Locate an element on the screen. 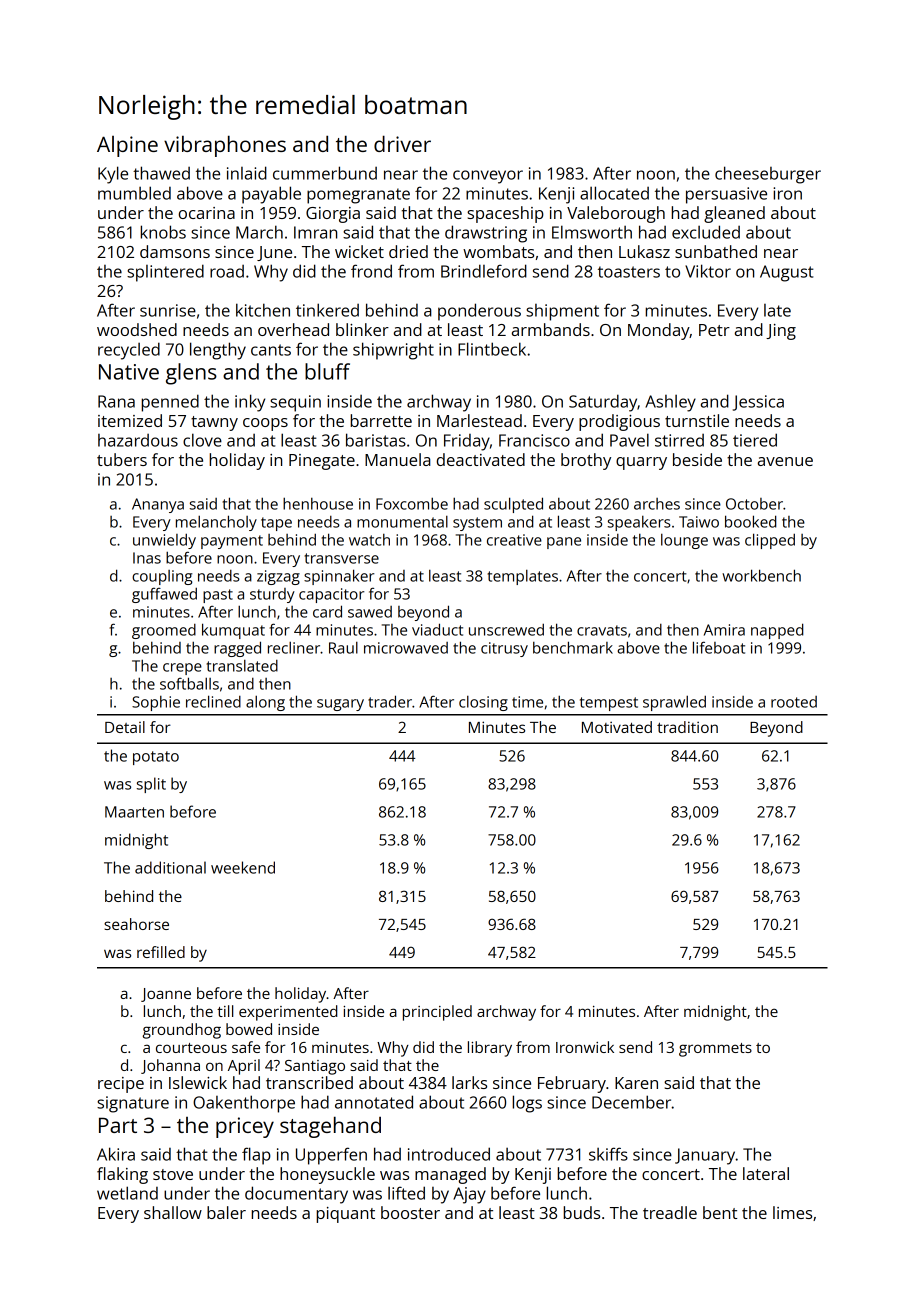 This screenshot has width=924, height=1308. March is located at coordinates (259, 232).
